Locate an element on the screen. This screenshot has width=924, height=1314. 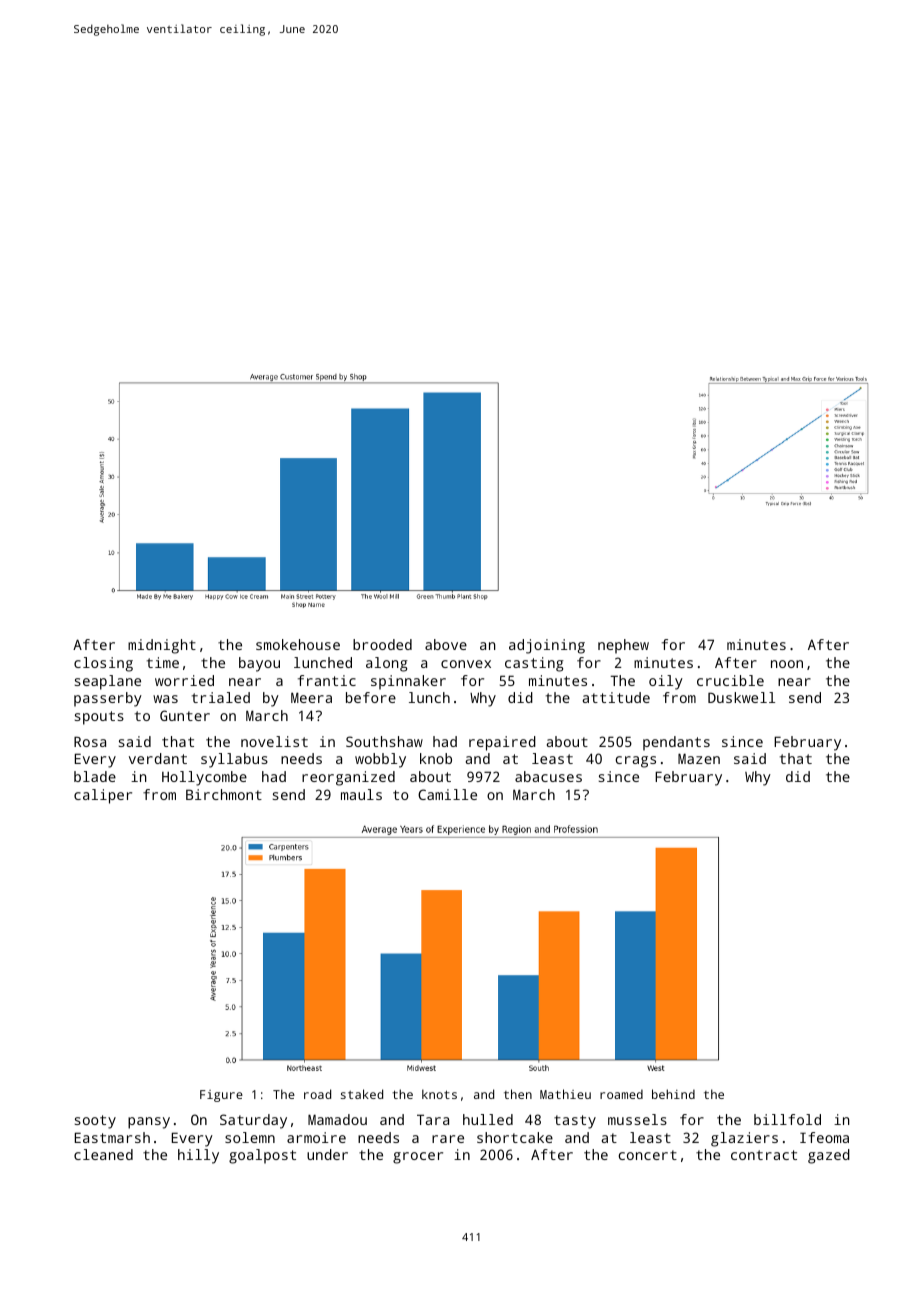
above is located at coordinates (446, 644).
